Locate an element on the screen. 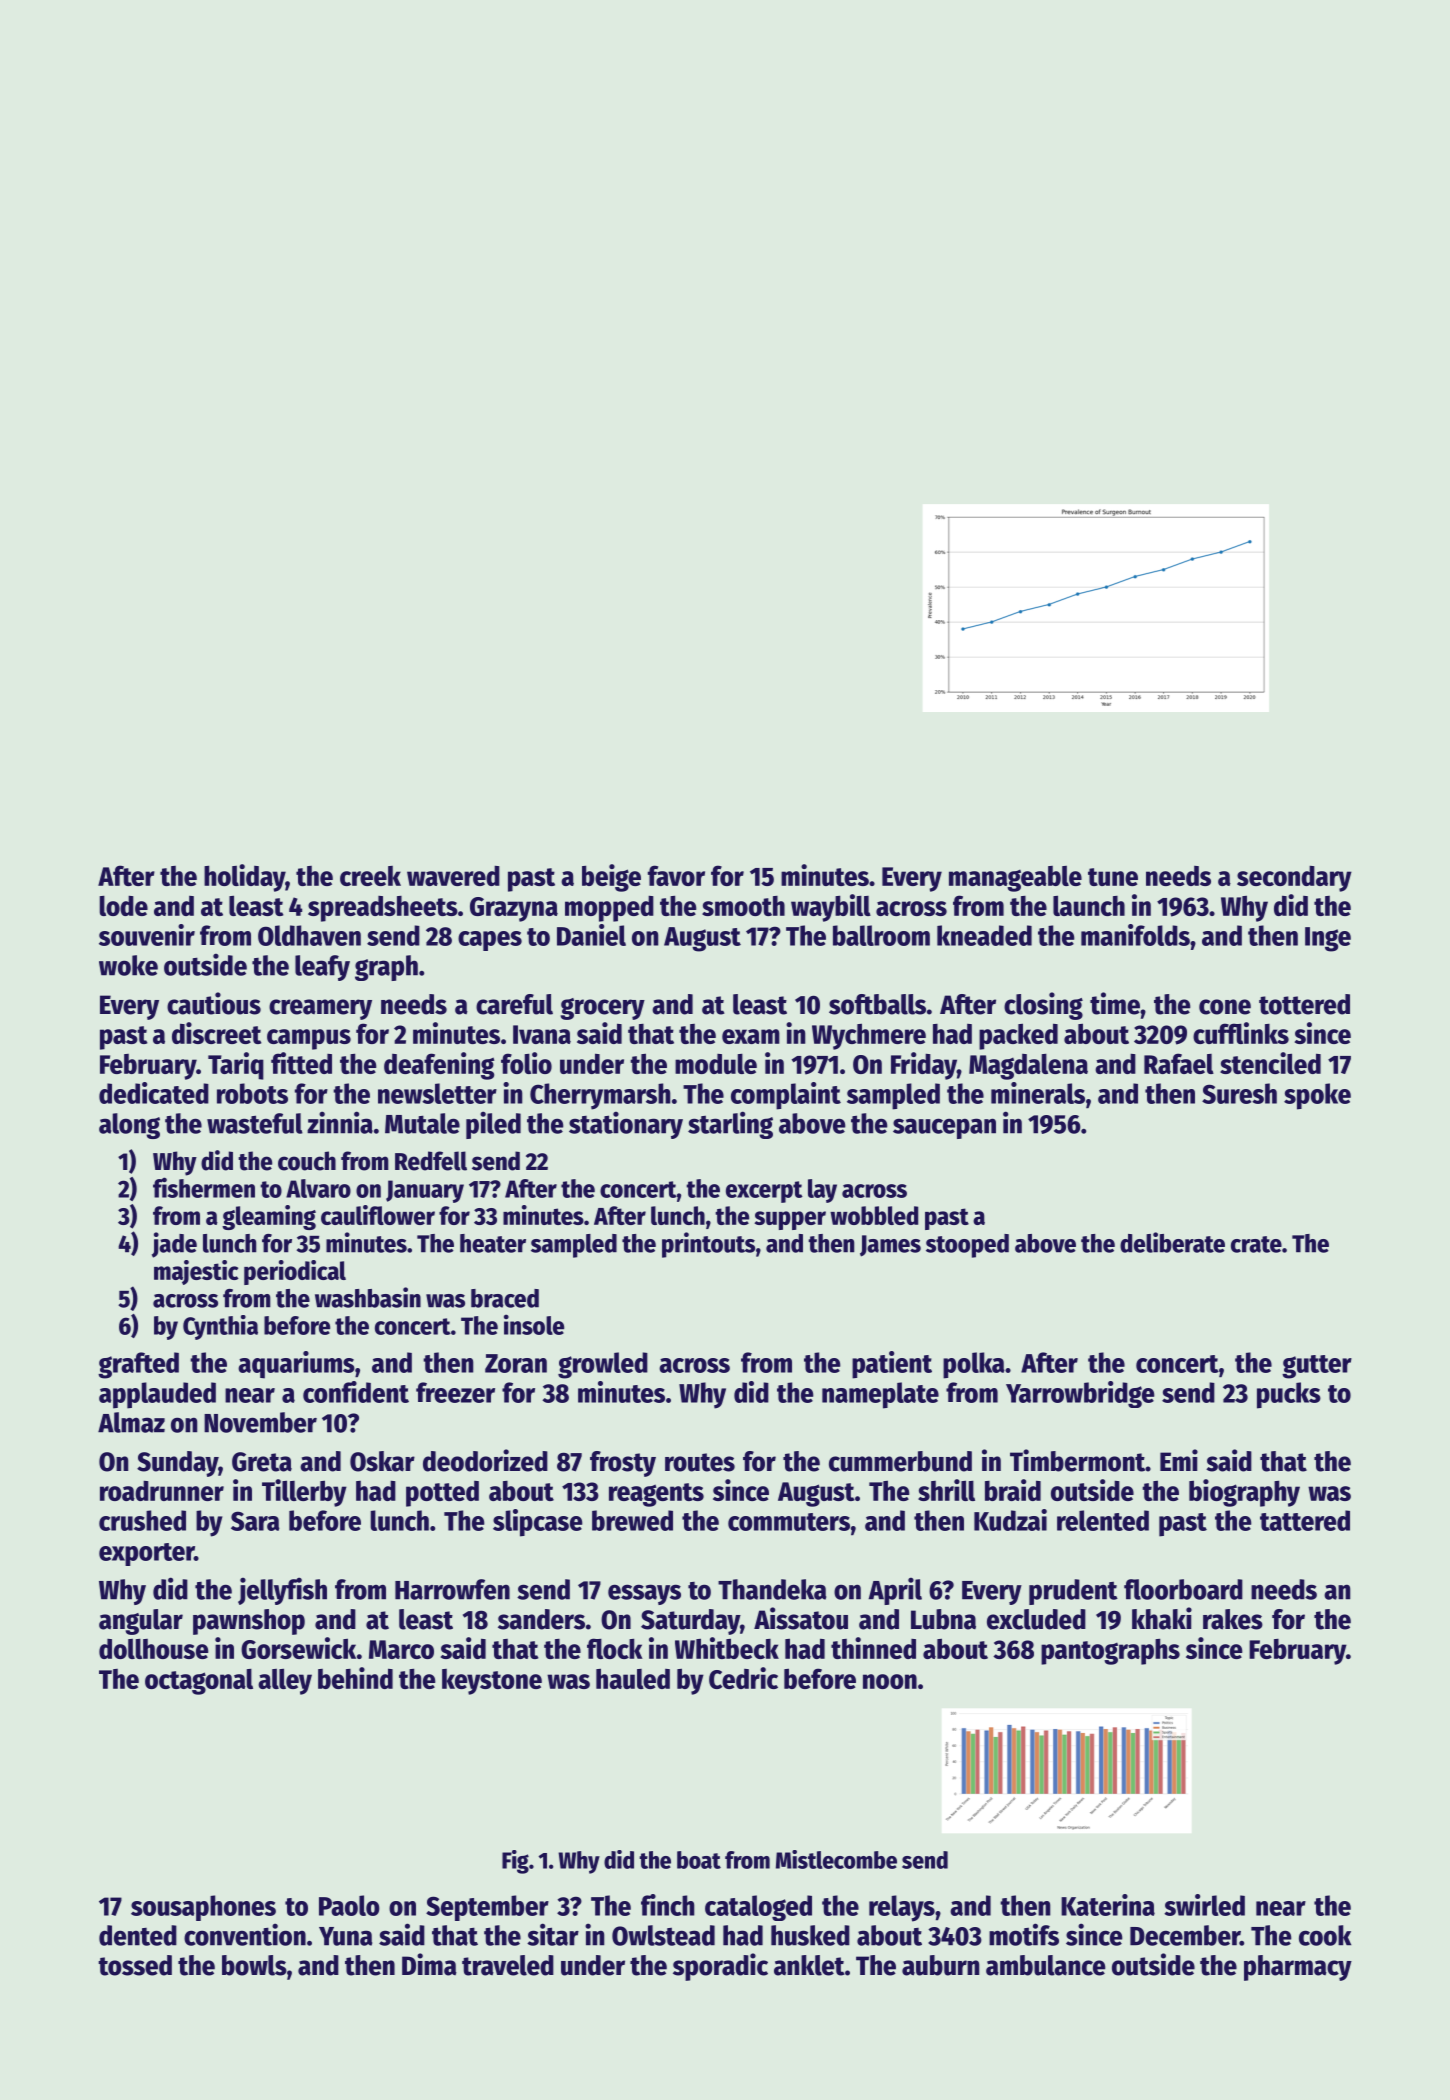 This screenshot has width=1450, height=2100. favor is located at coordinates (676, 875).
